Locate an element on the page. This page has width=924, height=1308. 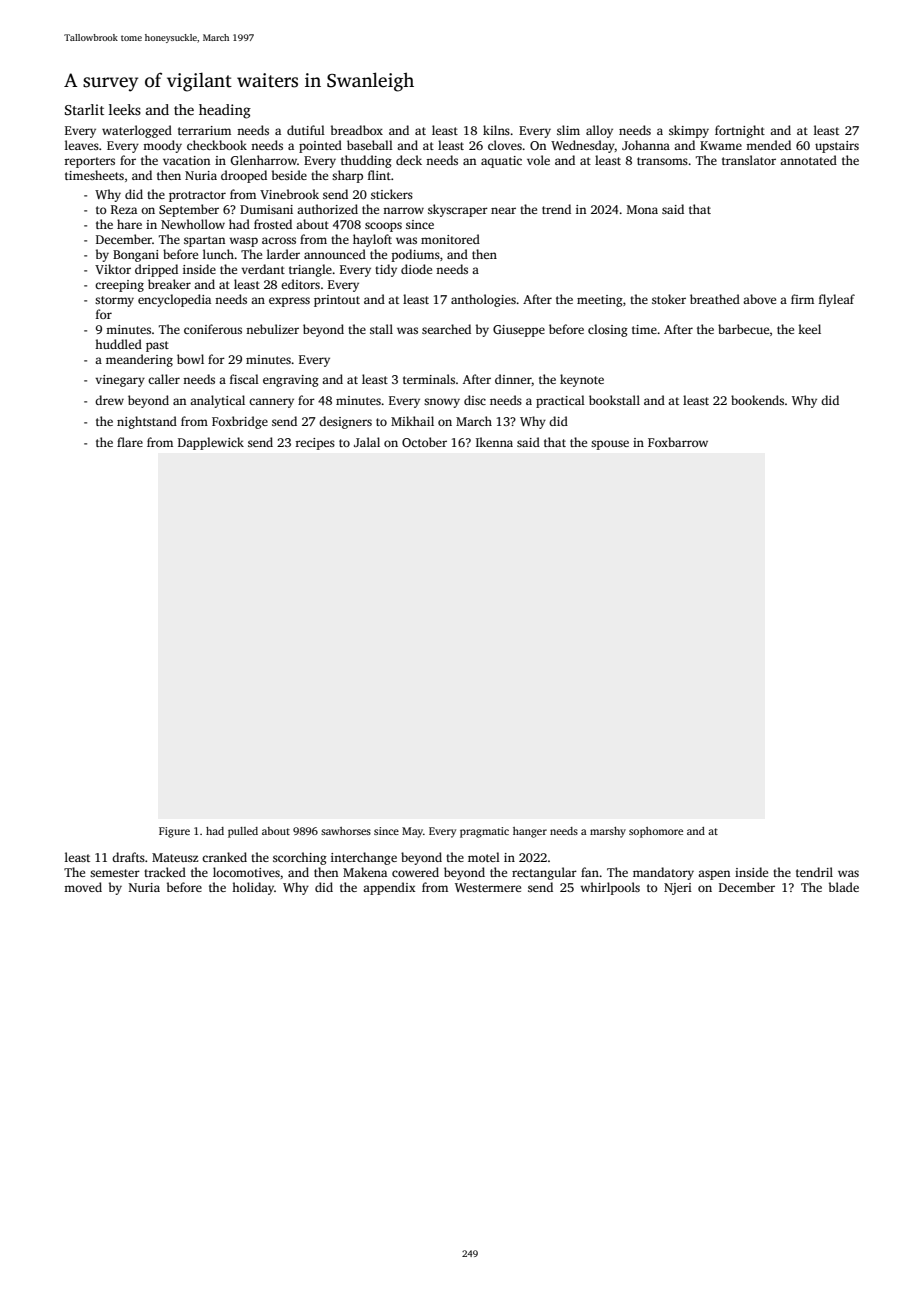
skimpy is located at coordinates (689, 131).
